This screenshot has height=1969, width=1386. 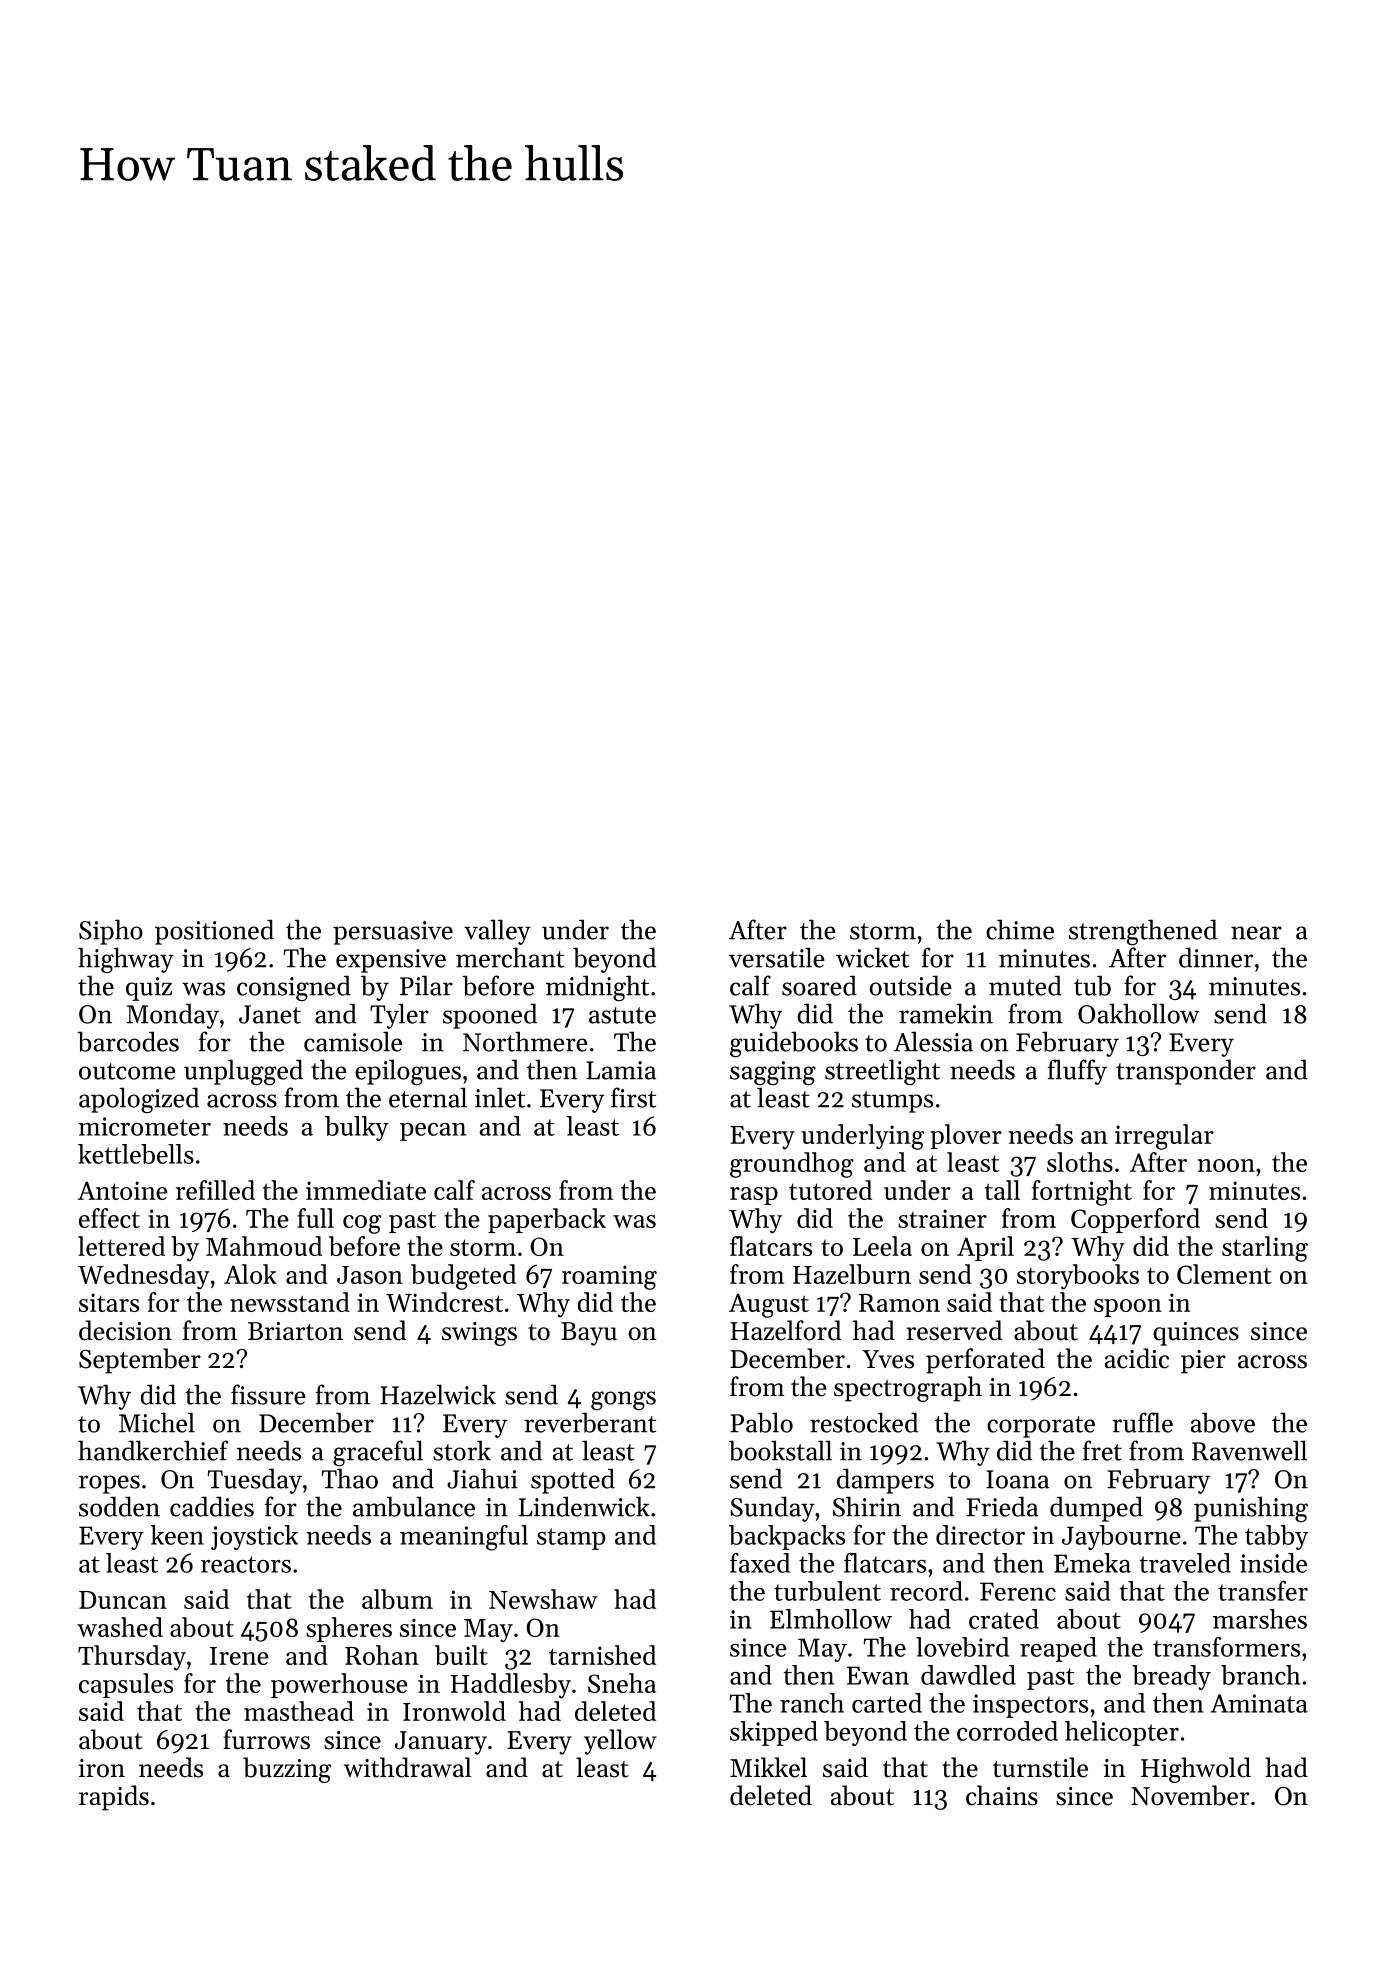 I want to click on roaming, so click(x=609, y=1277).
